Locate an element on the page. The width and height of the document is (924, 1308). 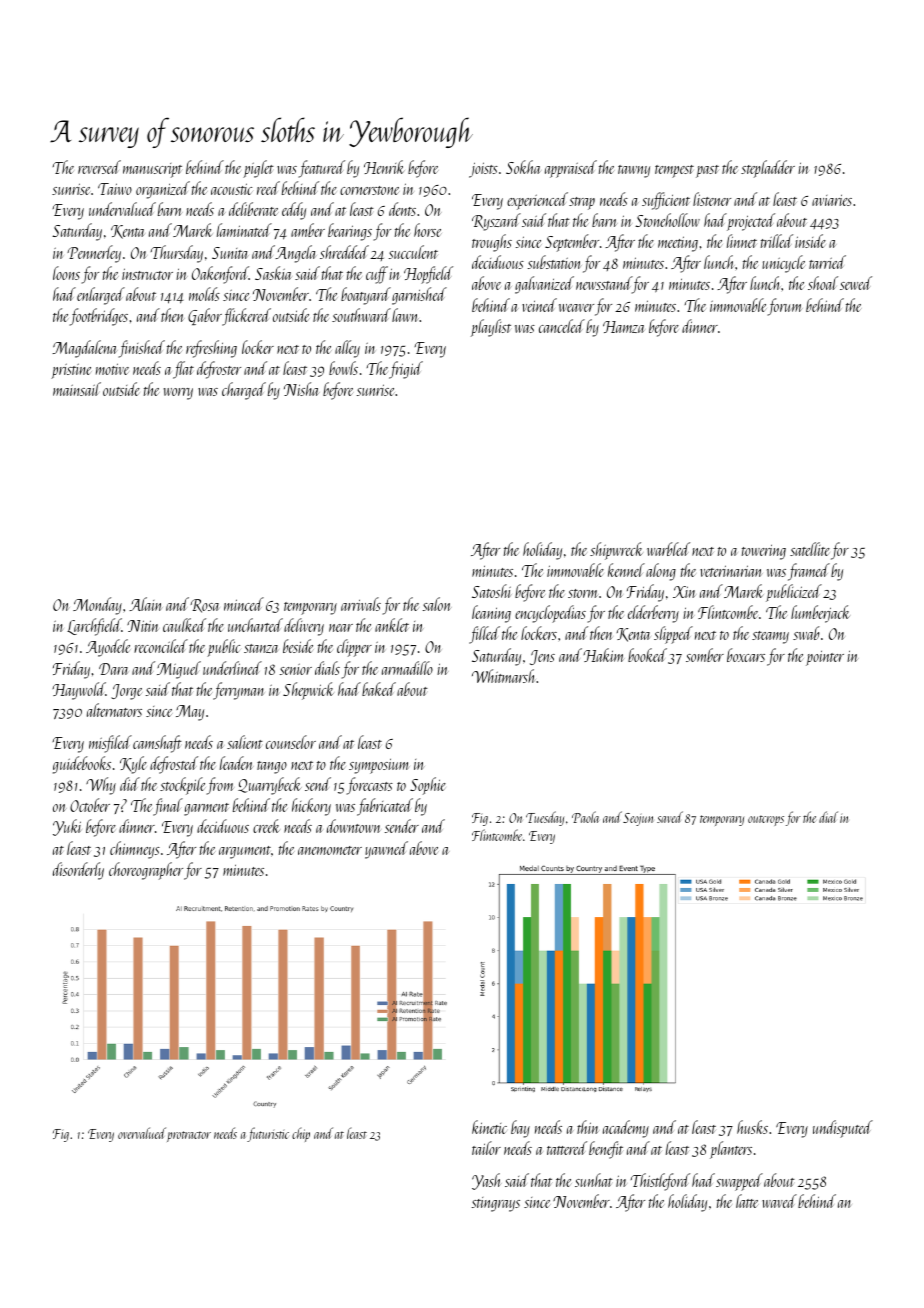
protractor is located at coordinates (189, 1136).
